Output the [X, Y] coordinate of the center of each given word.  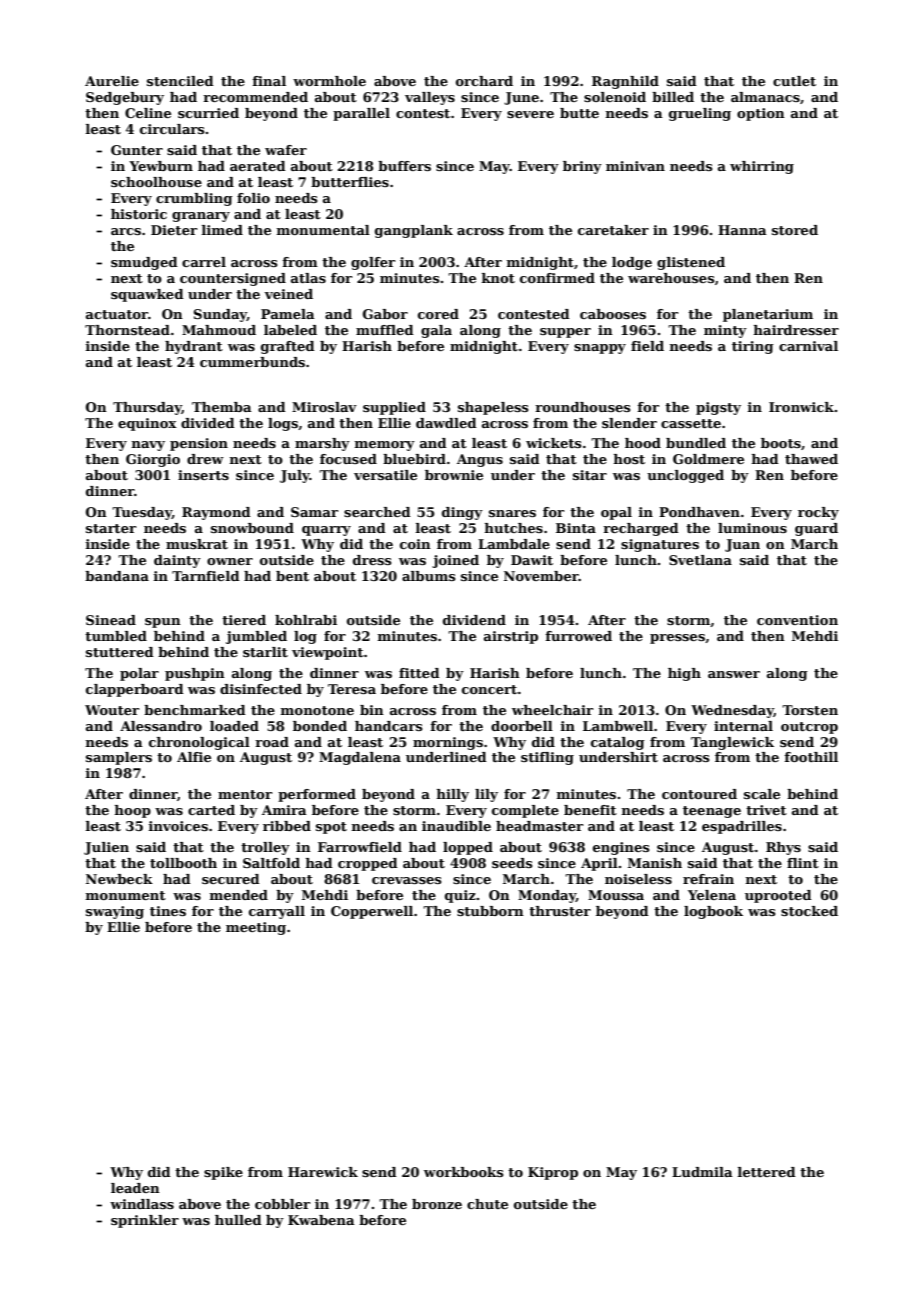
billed [673, 97]
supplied [394, 408]
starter [111, 528]
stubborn [490, 911]
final [269, 81]
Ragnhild [625, 82]
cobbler [282, 1204]
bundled [696, 443]
